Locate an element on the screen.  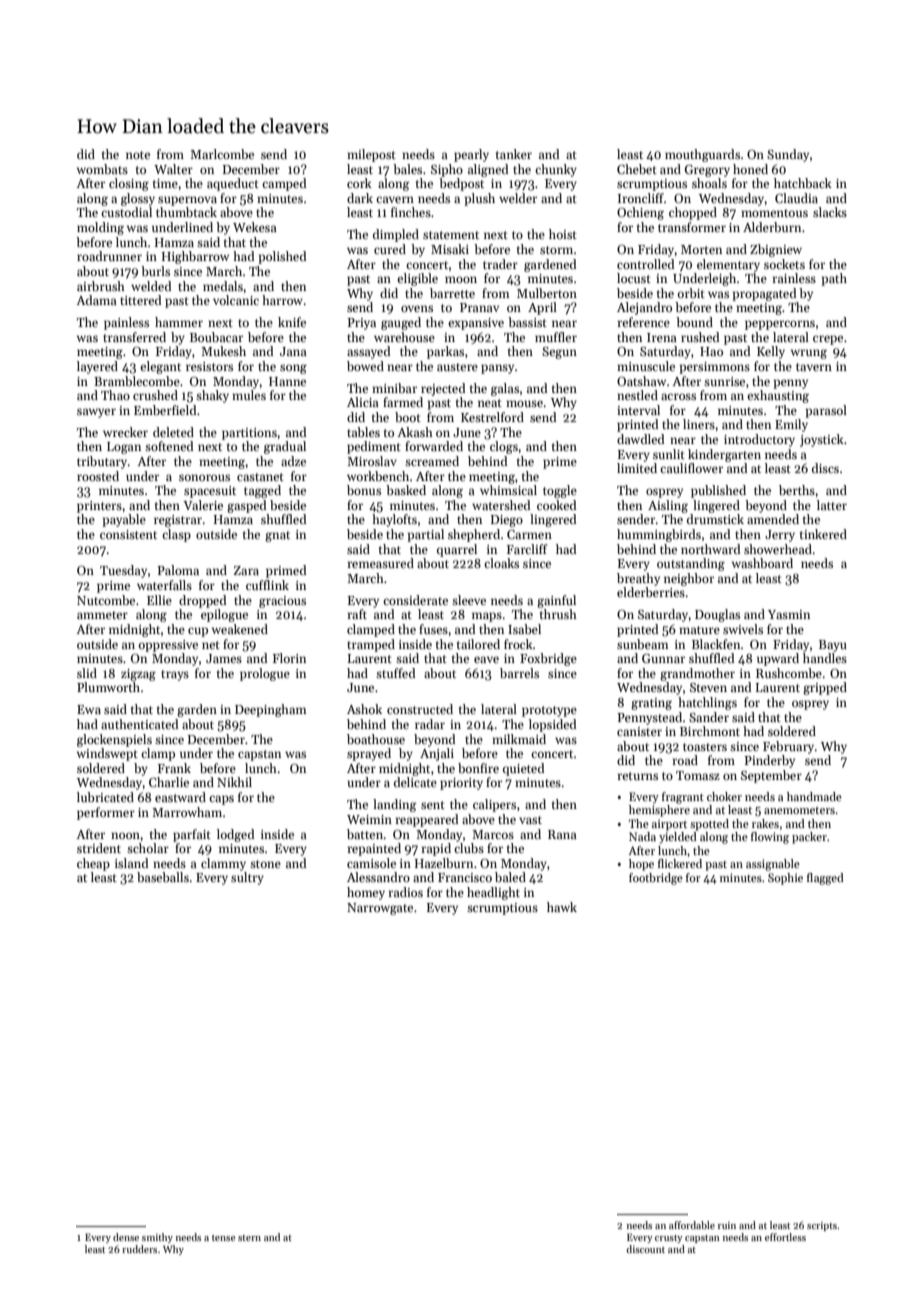
February is located at coordinates (788, 747).
